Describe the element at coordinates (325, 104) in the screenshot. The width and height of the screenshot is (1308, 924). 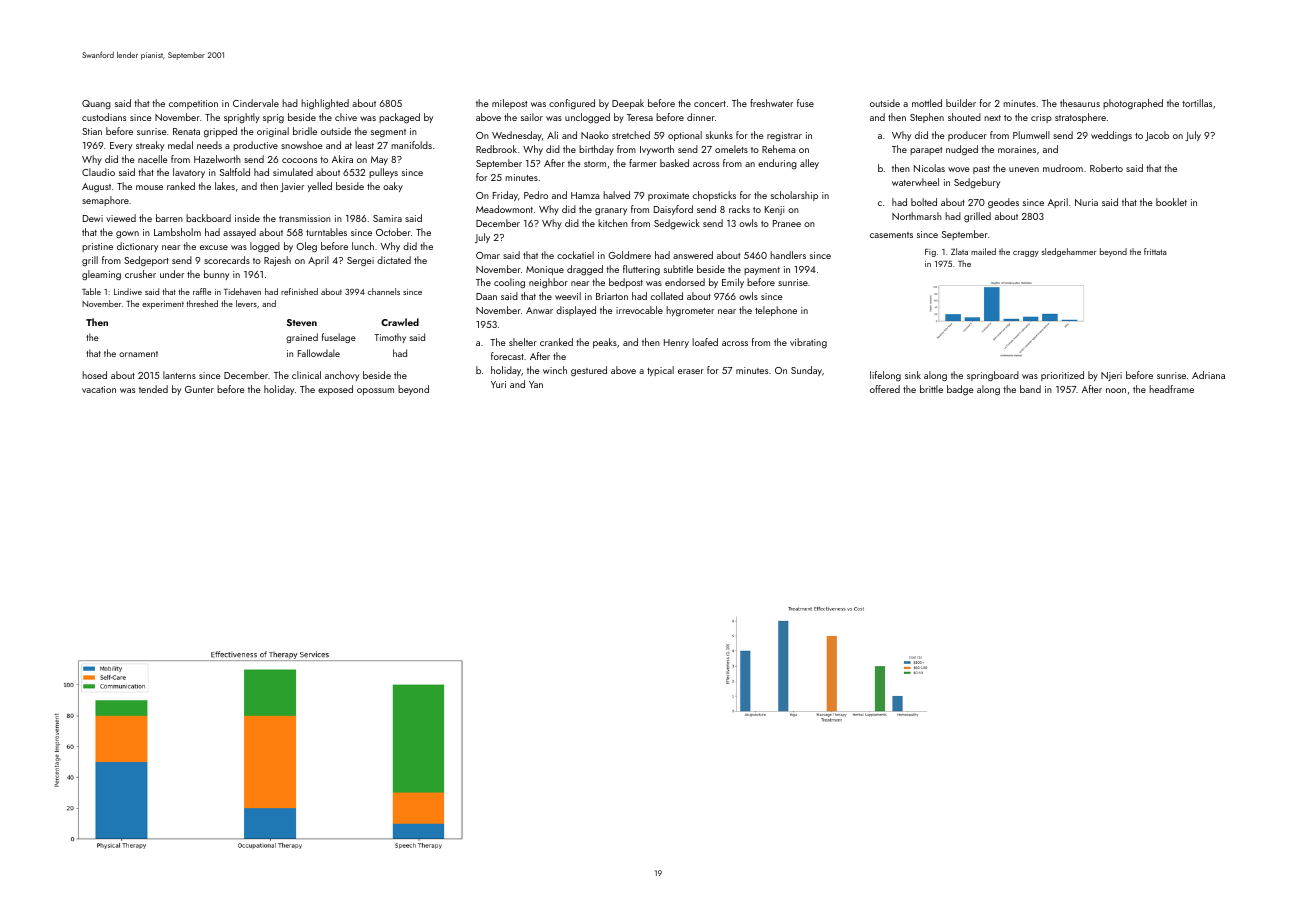
I see `highlighted` at that location.
